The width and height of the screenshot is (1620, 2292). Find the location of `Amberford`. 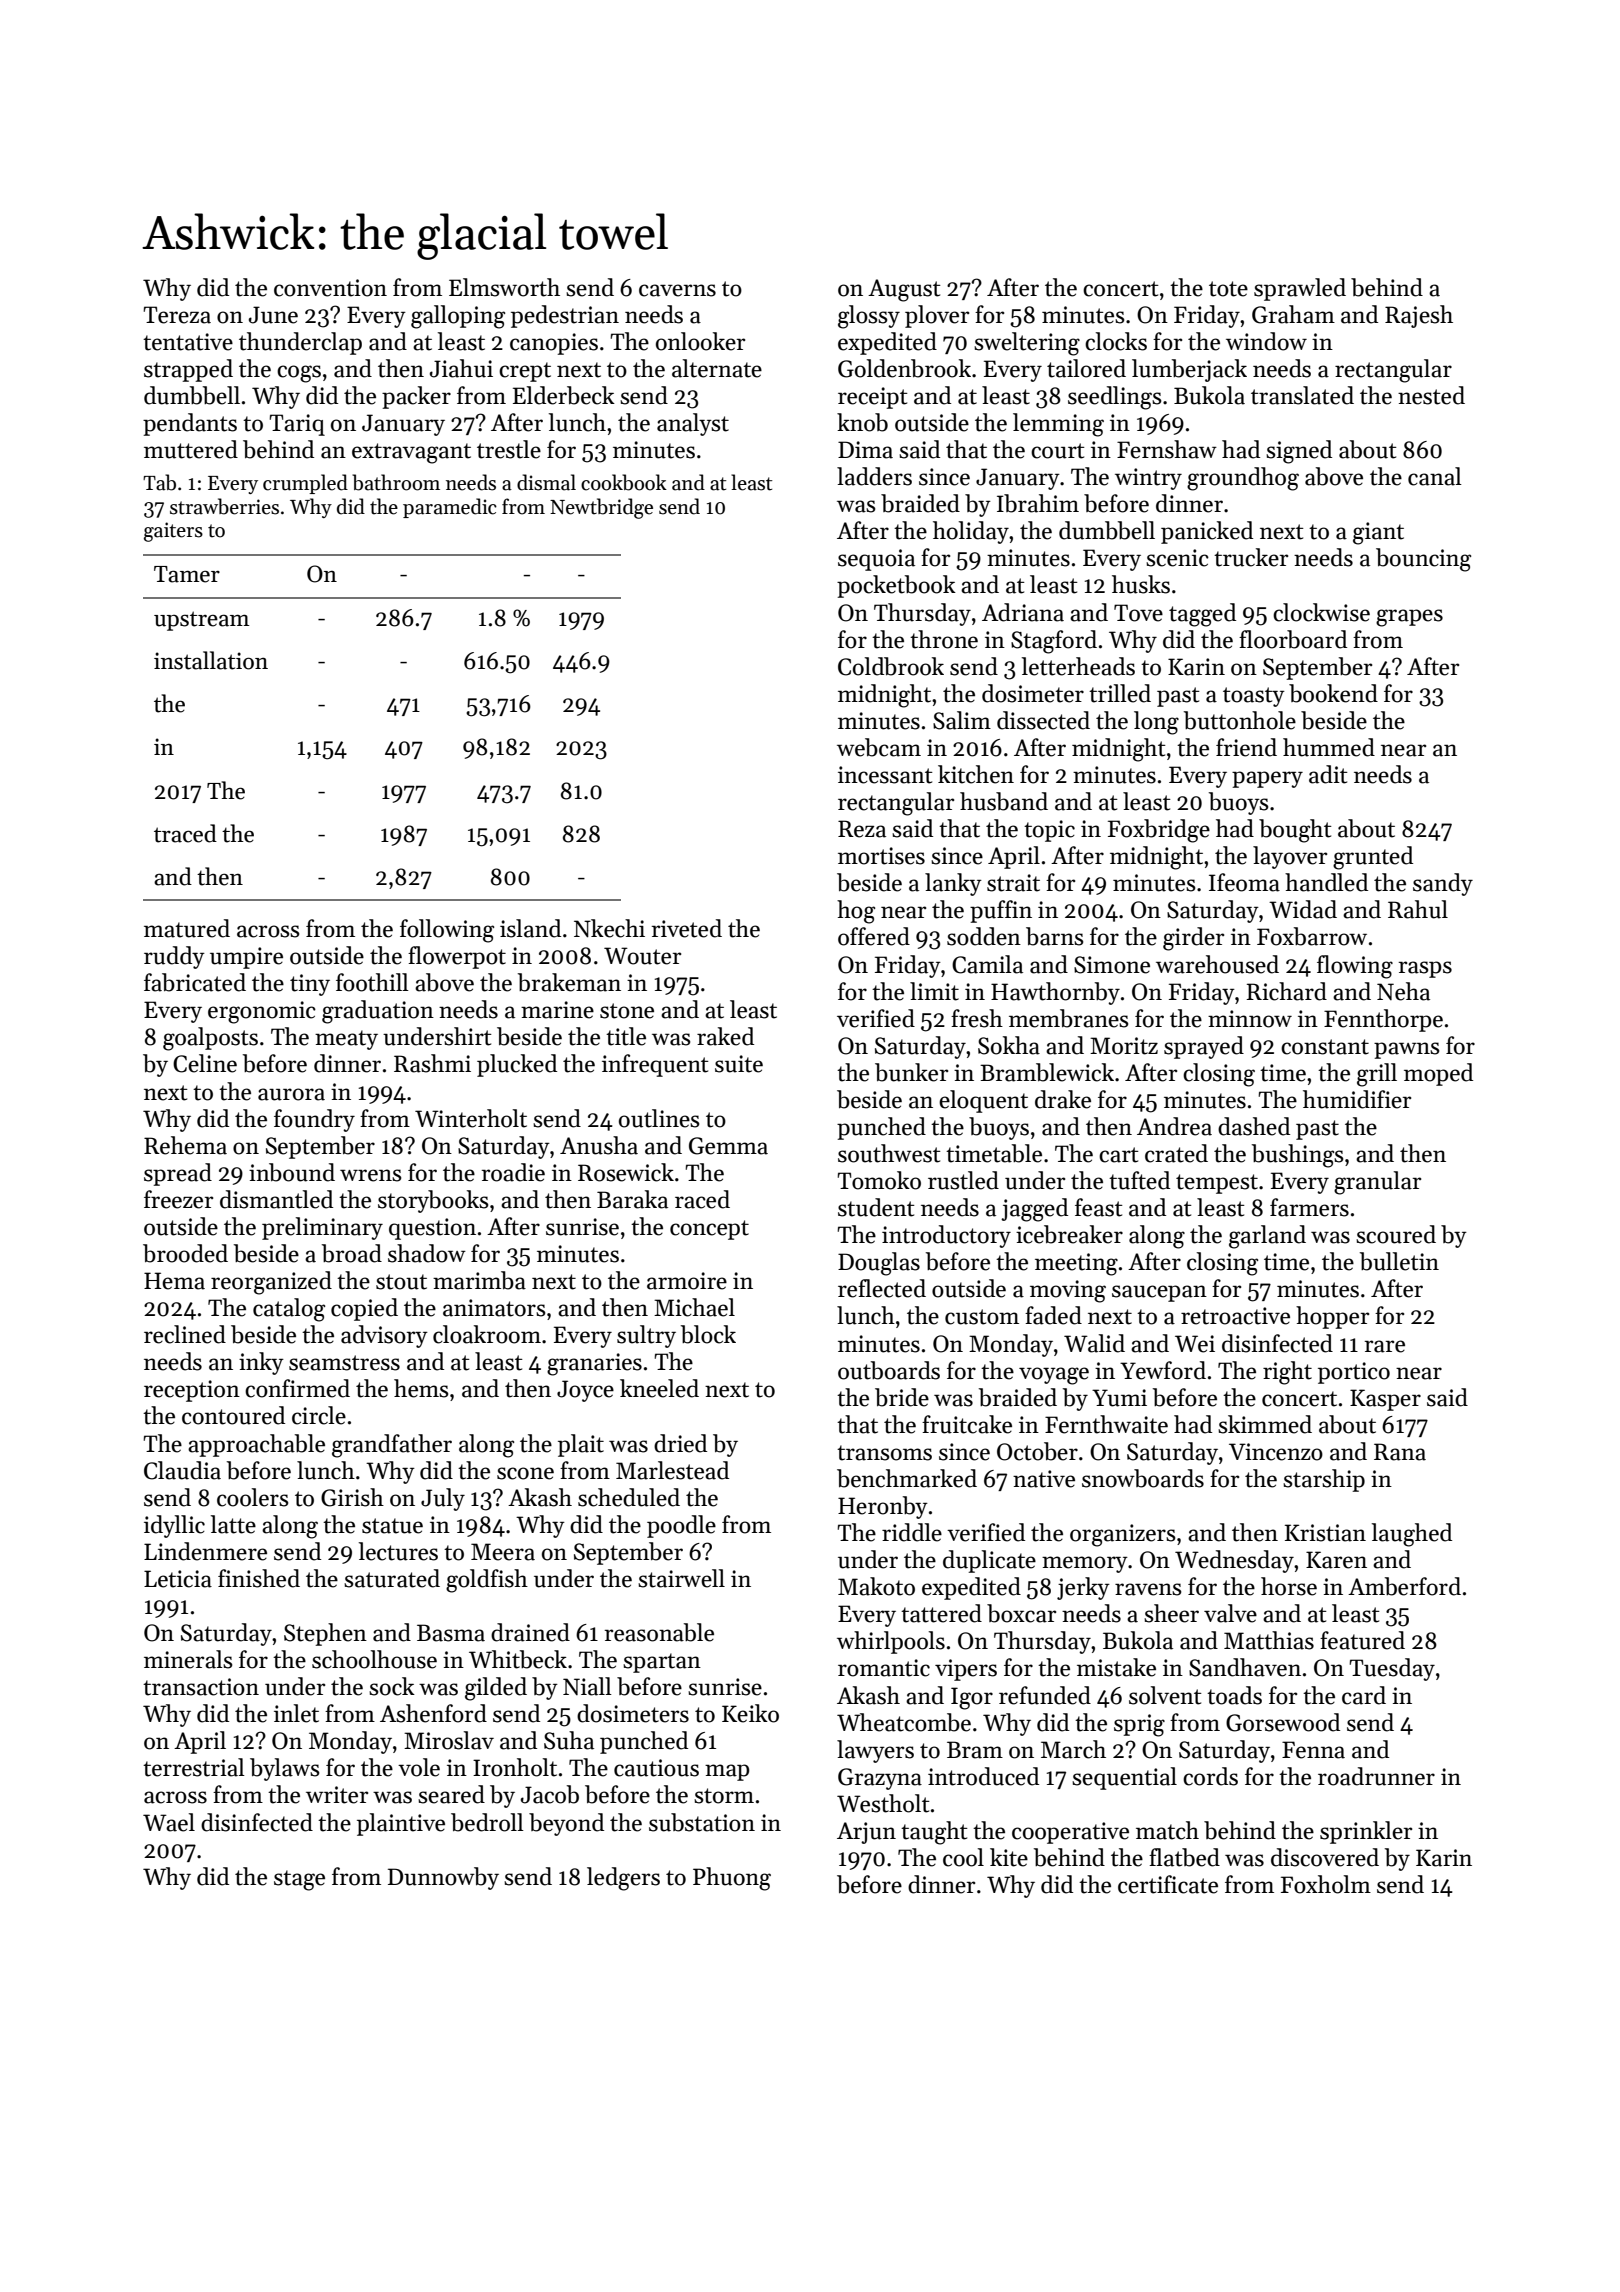

Amberford is located at coordinates (1404, 1586).
